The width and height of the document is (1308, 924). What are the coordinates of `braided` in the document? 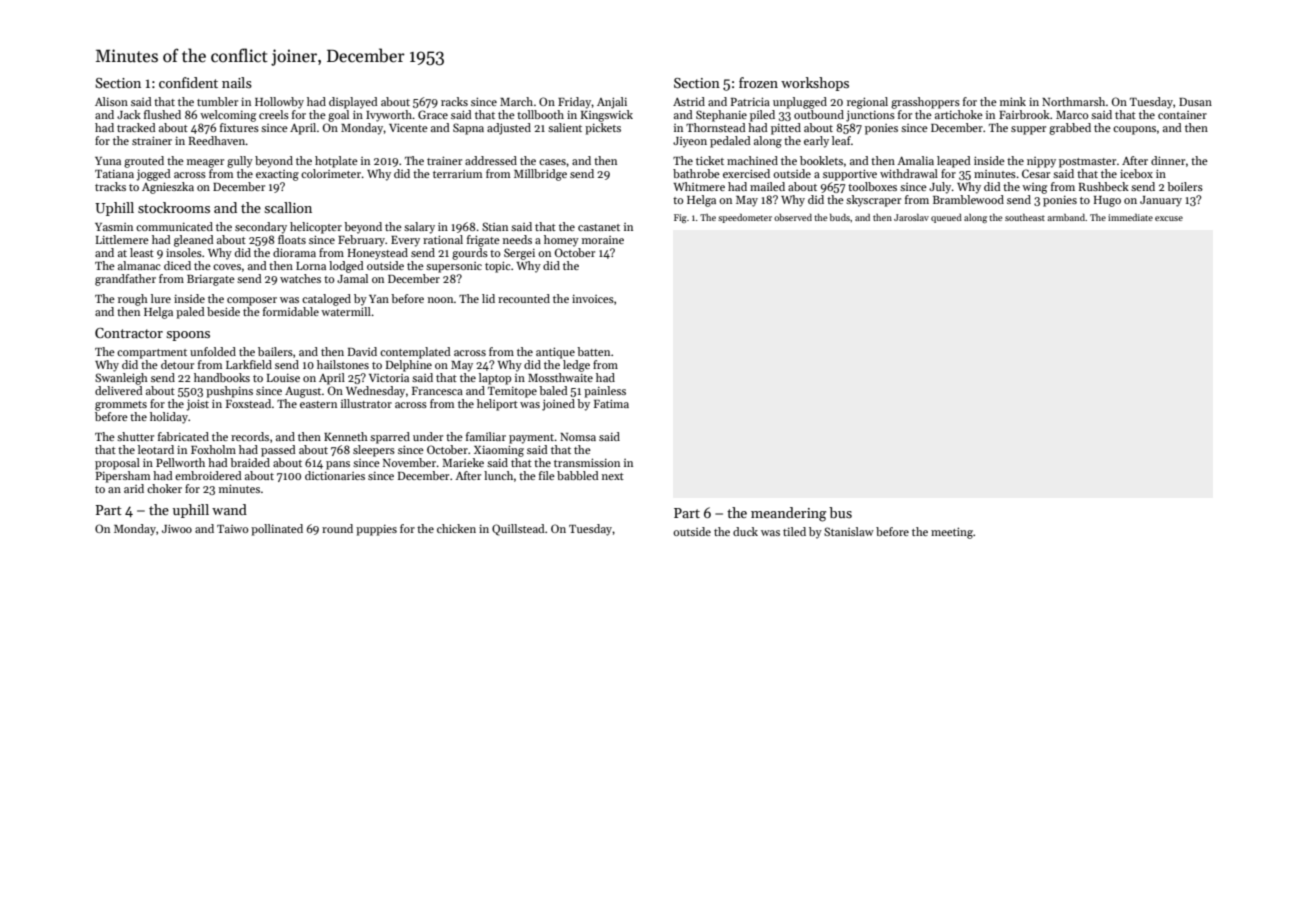 It's located at (250, 462).
